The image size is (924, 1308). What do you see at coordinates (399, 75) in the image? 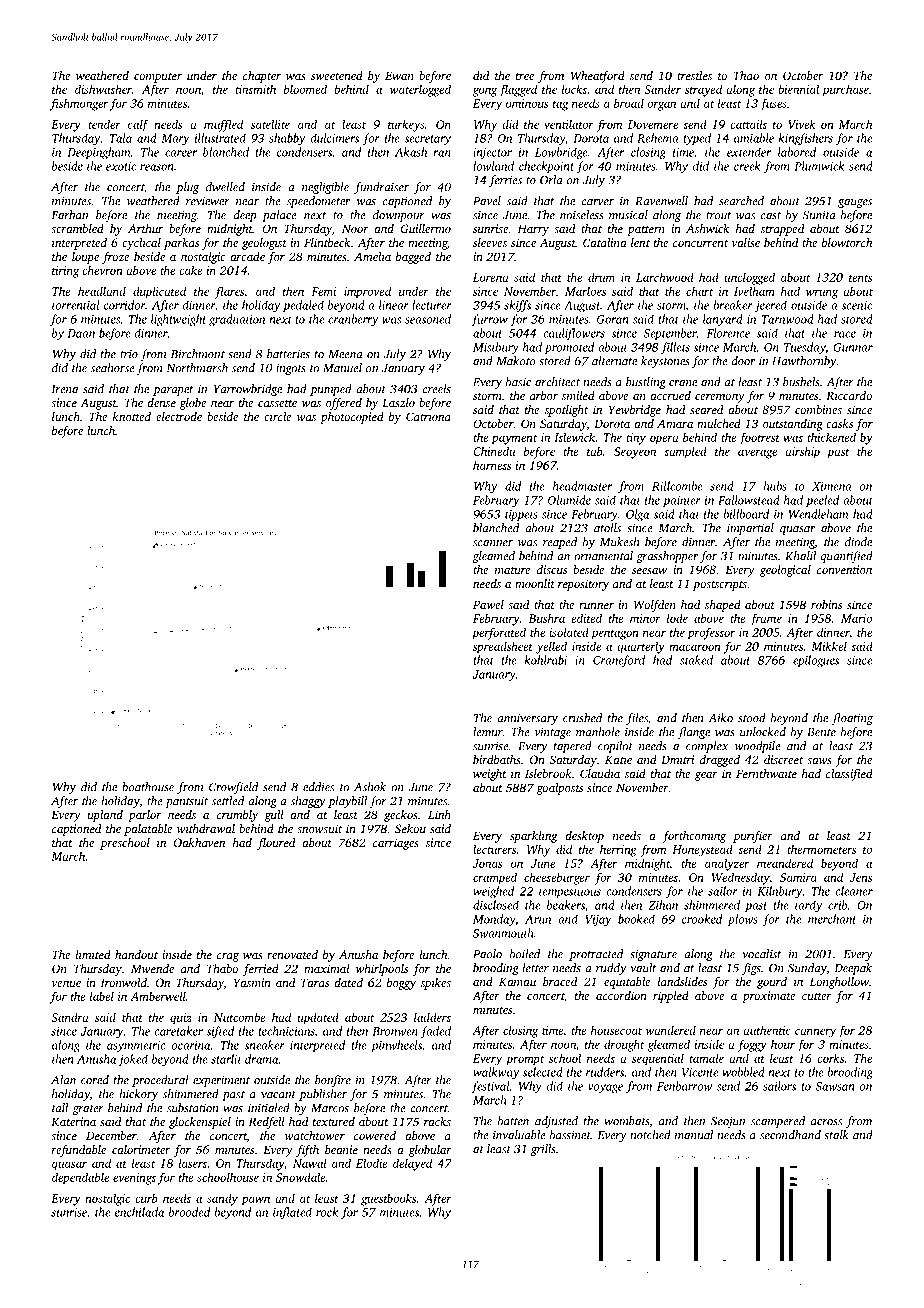
I see `Ewan` at bounding box center [399, 75].
